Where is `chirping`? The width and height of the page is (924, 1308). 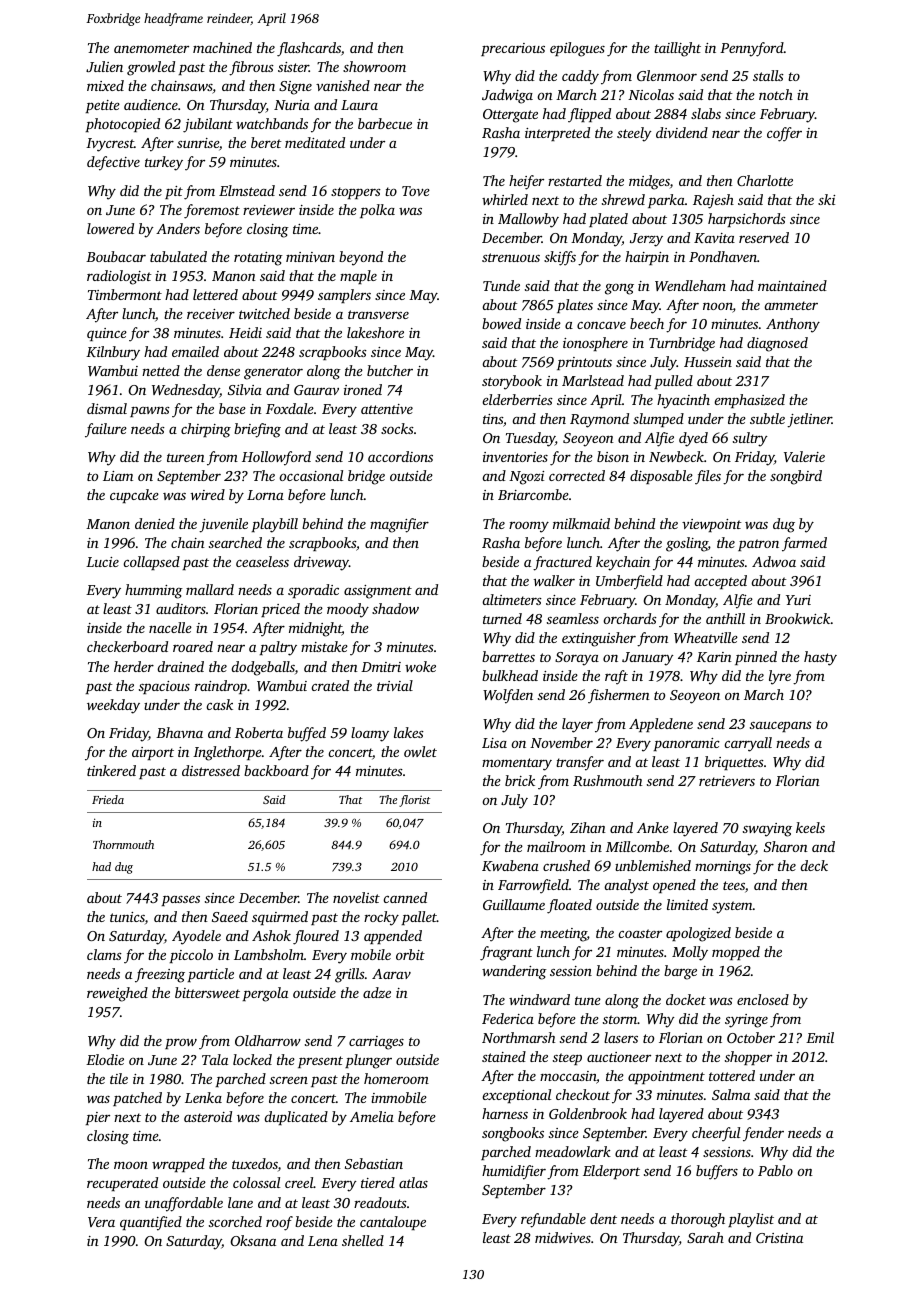 chirping is located at coordinates (206, 430).
